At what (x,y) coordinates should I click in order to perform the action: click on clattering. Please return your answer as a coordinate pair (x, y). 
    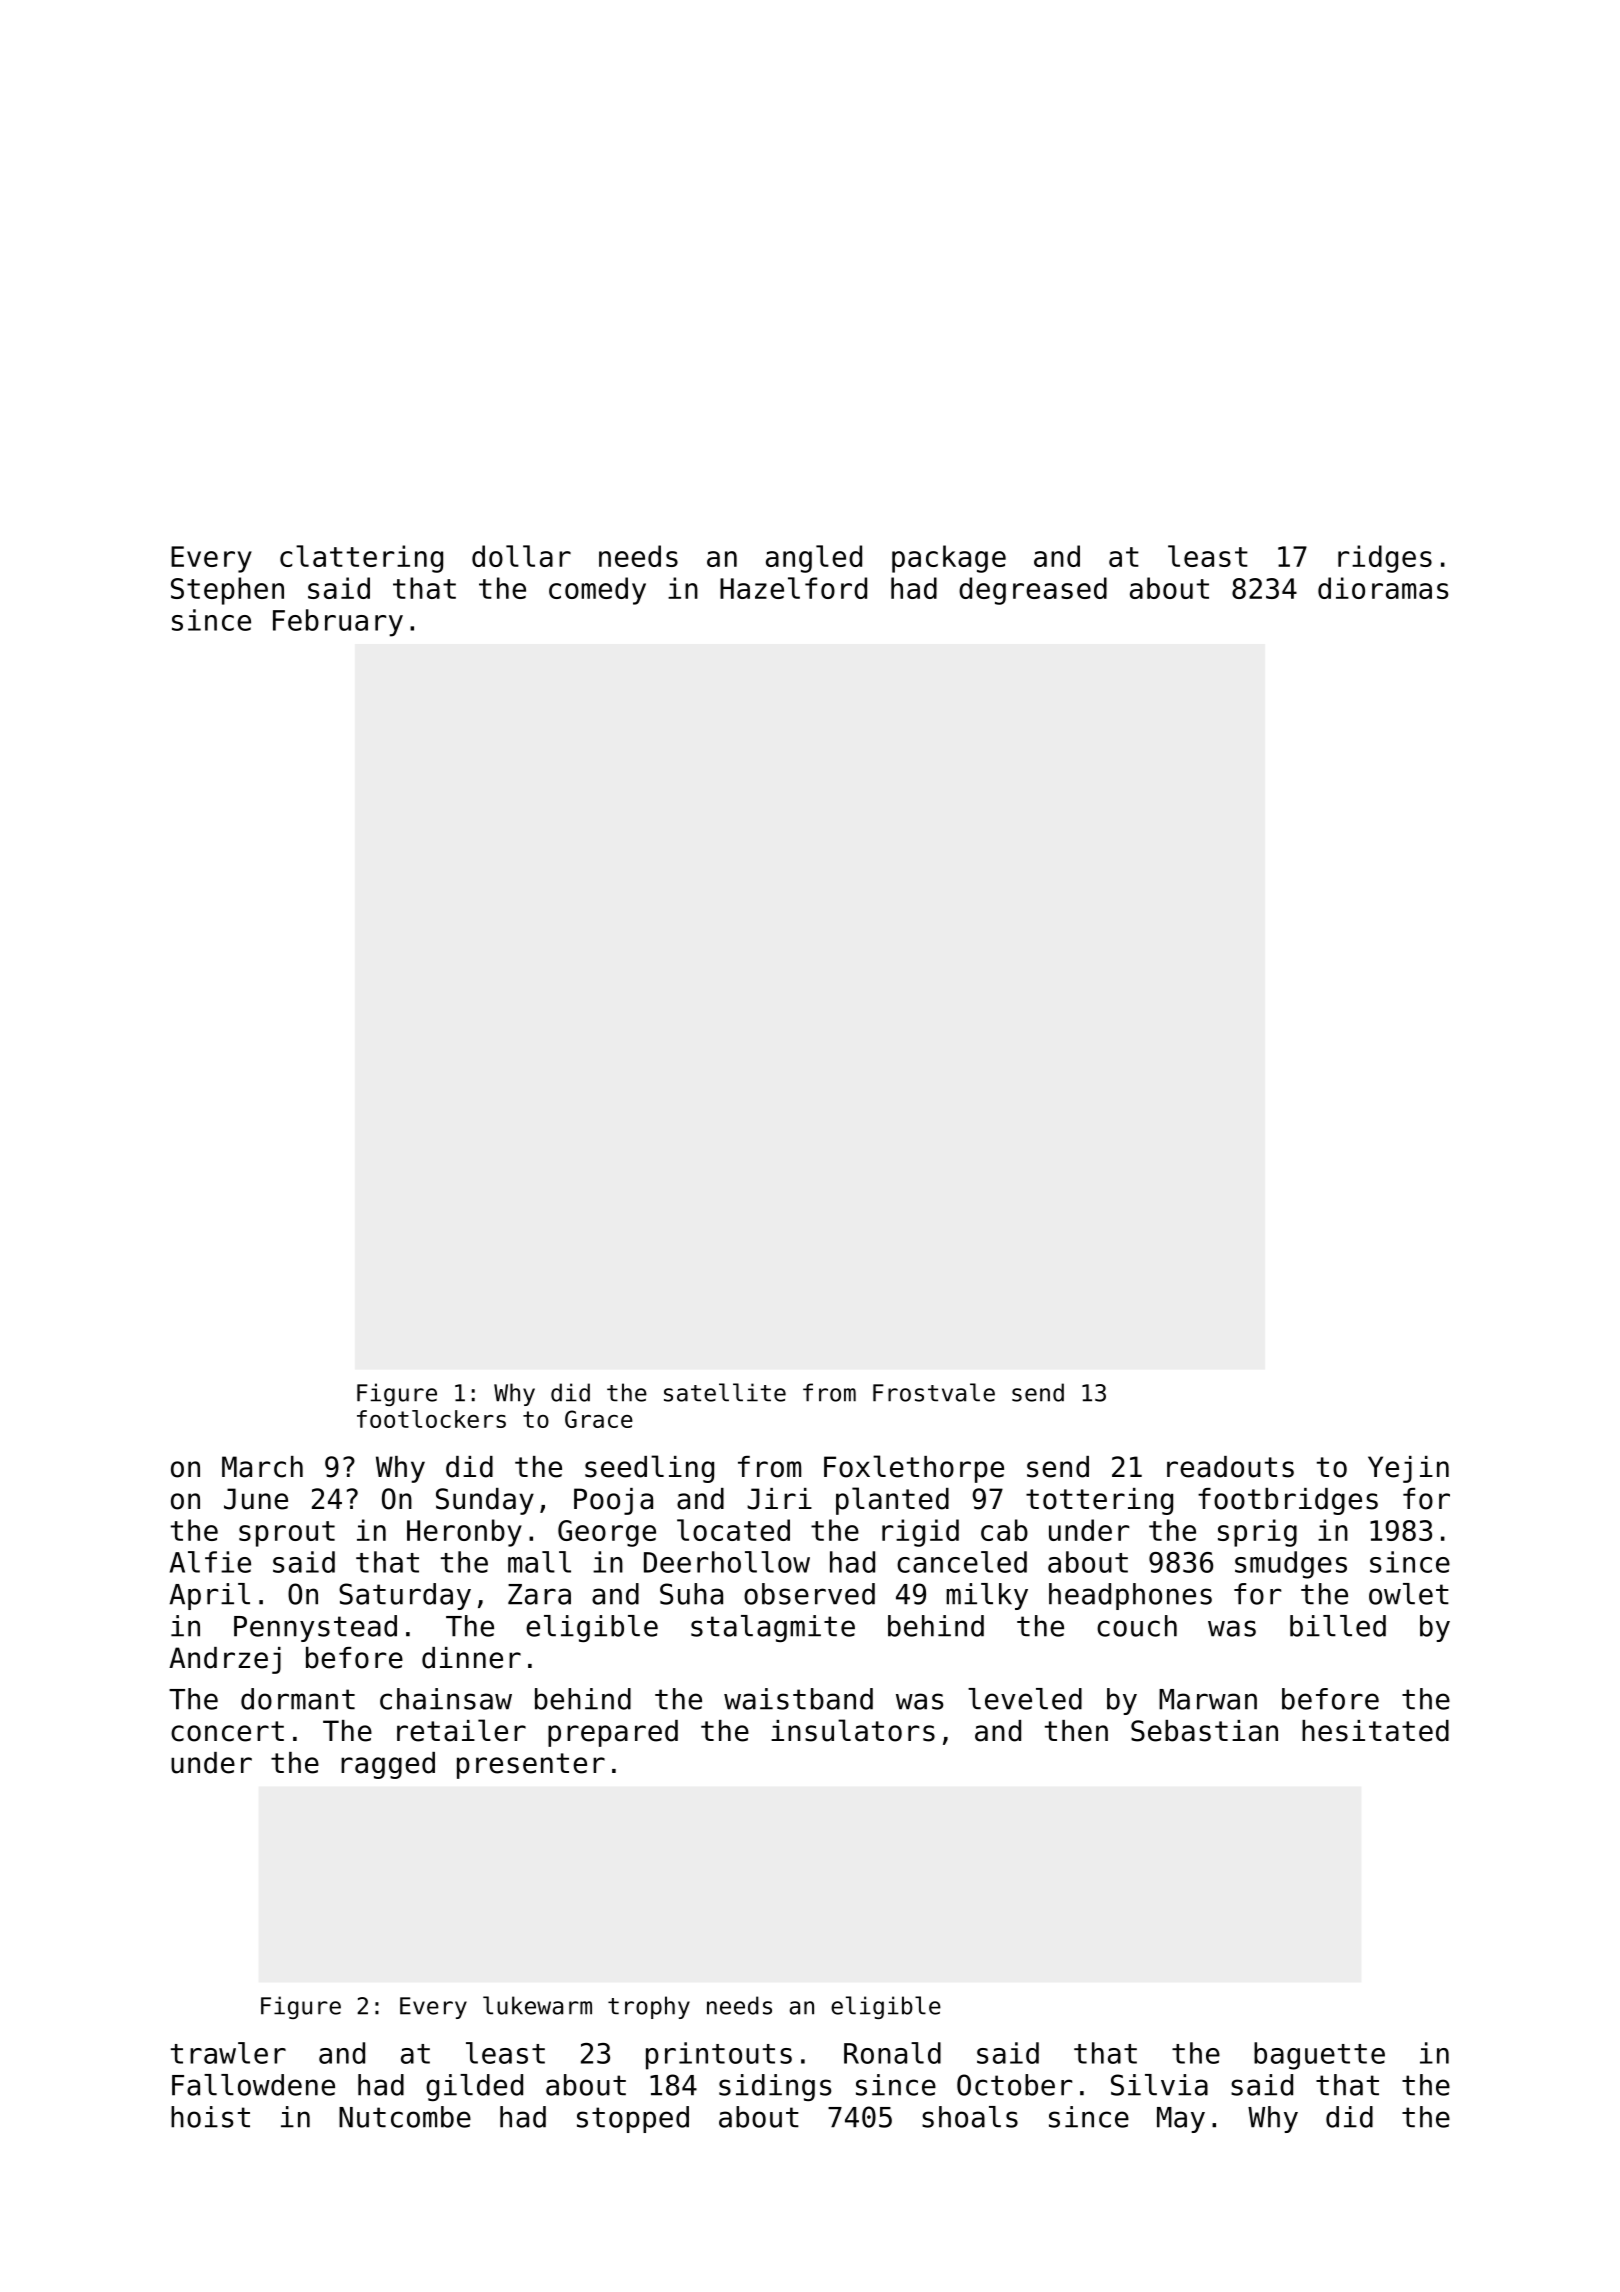
    Looking at the image, I should click on (361, 559).
